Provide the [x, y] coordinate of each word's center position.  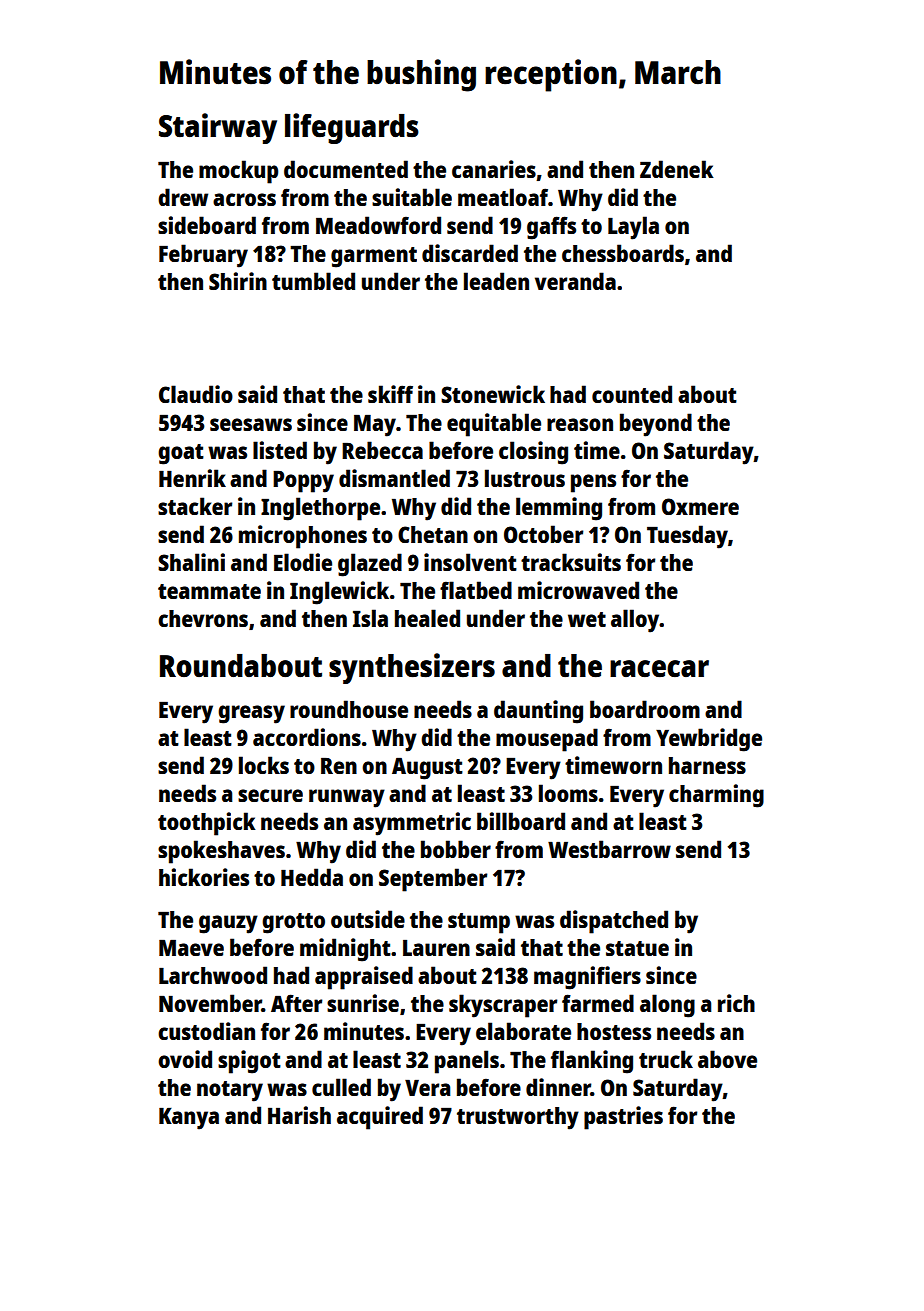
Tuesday [687, 537]
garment [374, 257]
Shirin [238, 281]
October [543, 534]
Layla [633, 228]
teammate [209, 591]
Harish [299, 1115]
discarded [470, 253]
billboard [521, 821]
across [244, 199]
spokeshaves [221, 852]
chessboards [623, 253]
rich [736, 1003]
